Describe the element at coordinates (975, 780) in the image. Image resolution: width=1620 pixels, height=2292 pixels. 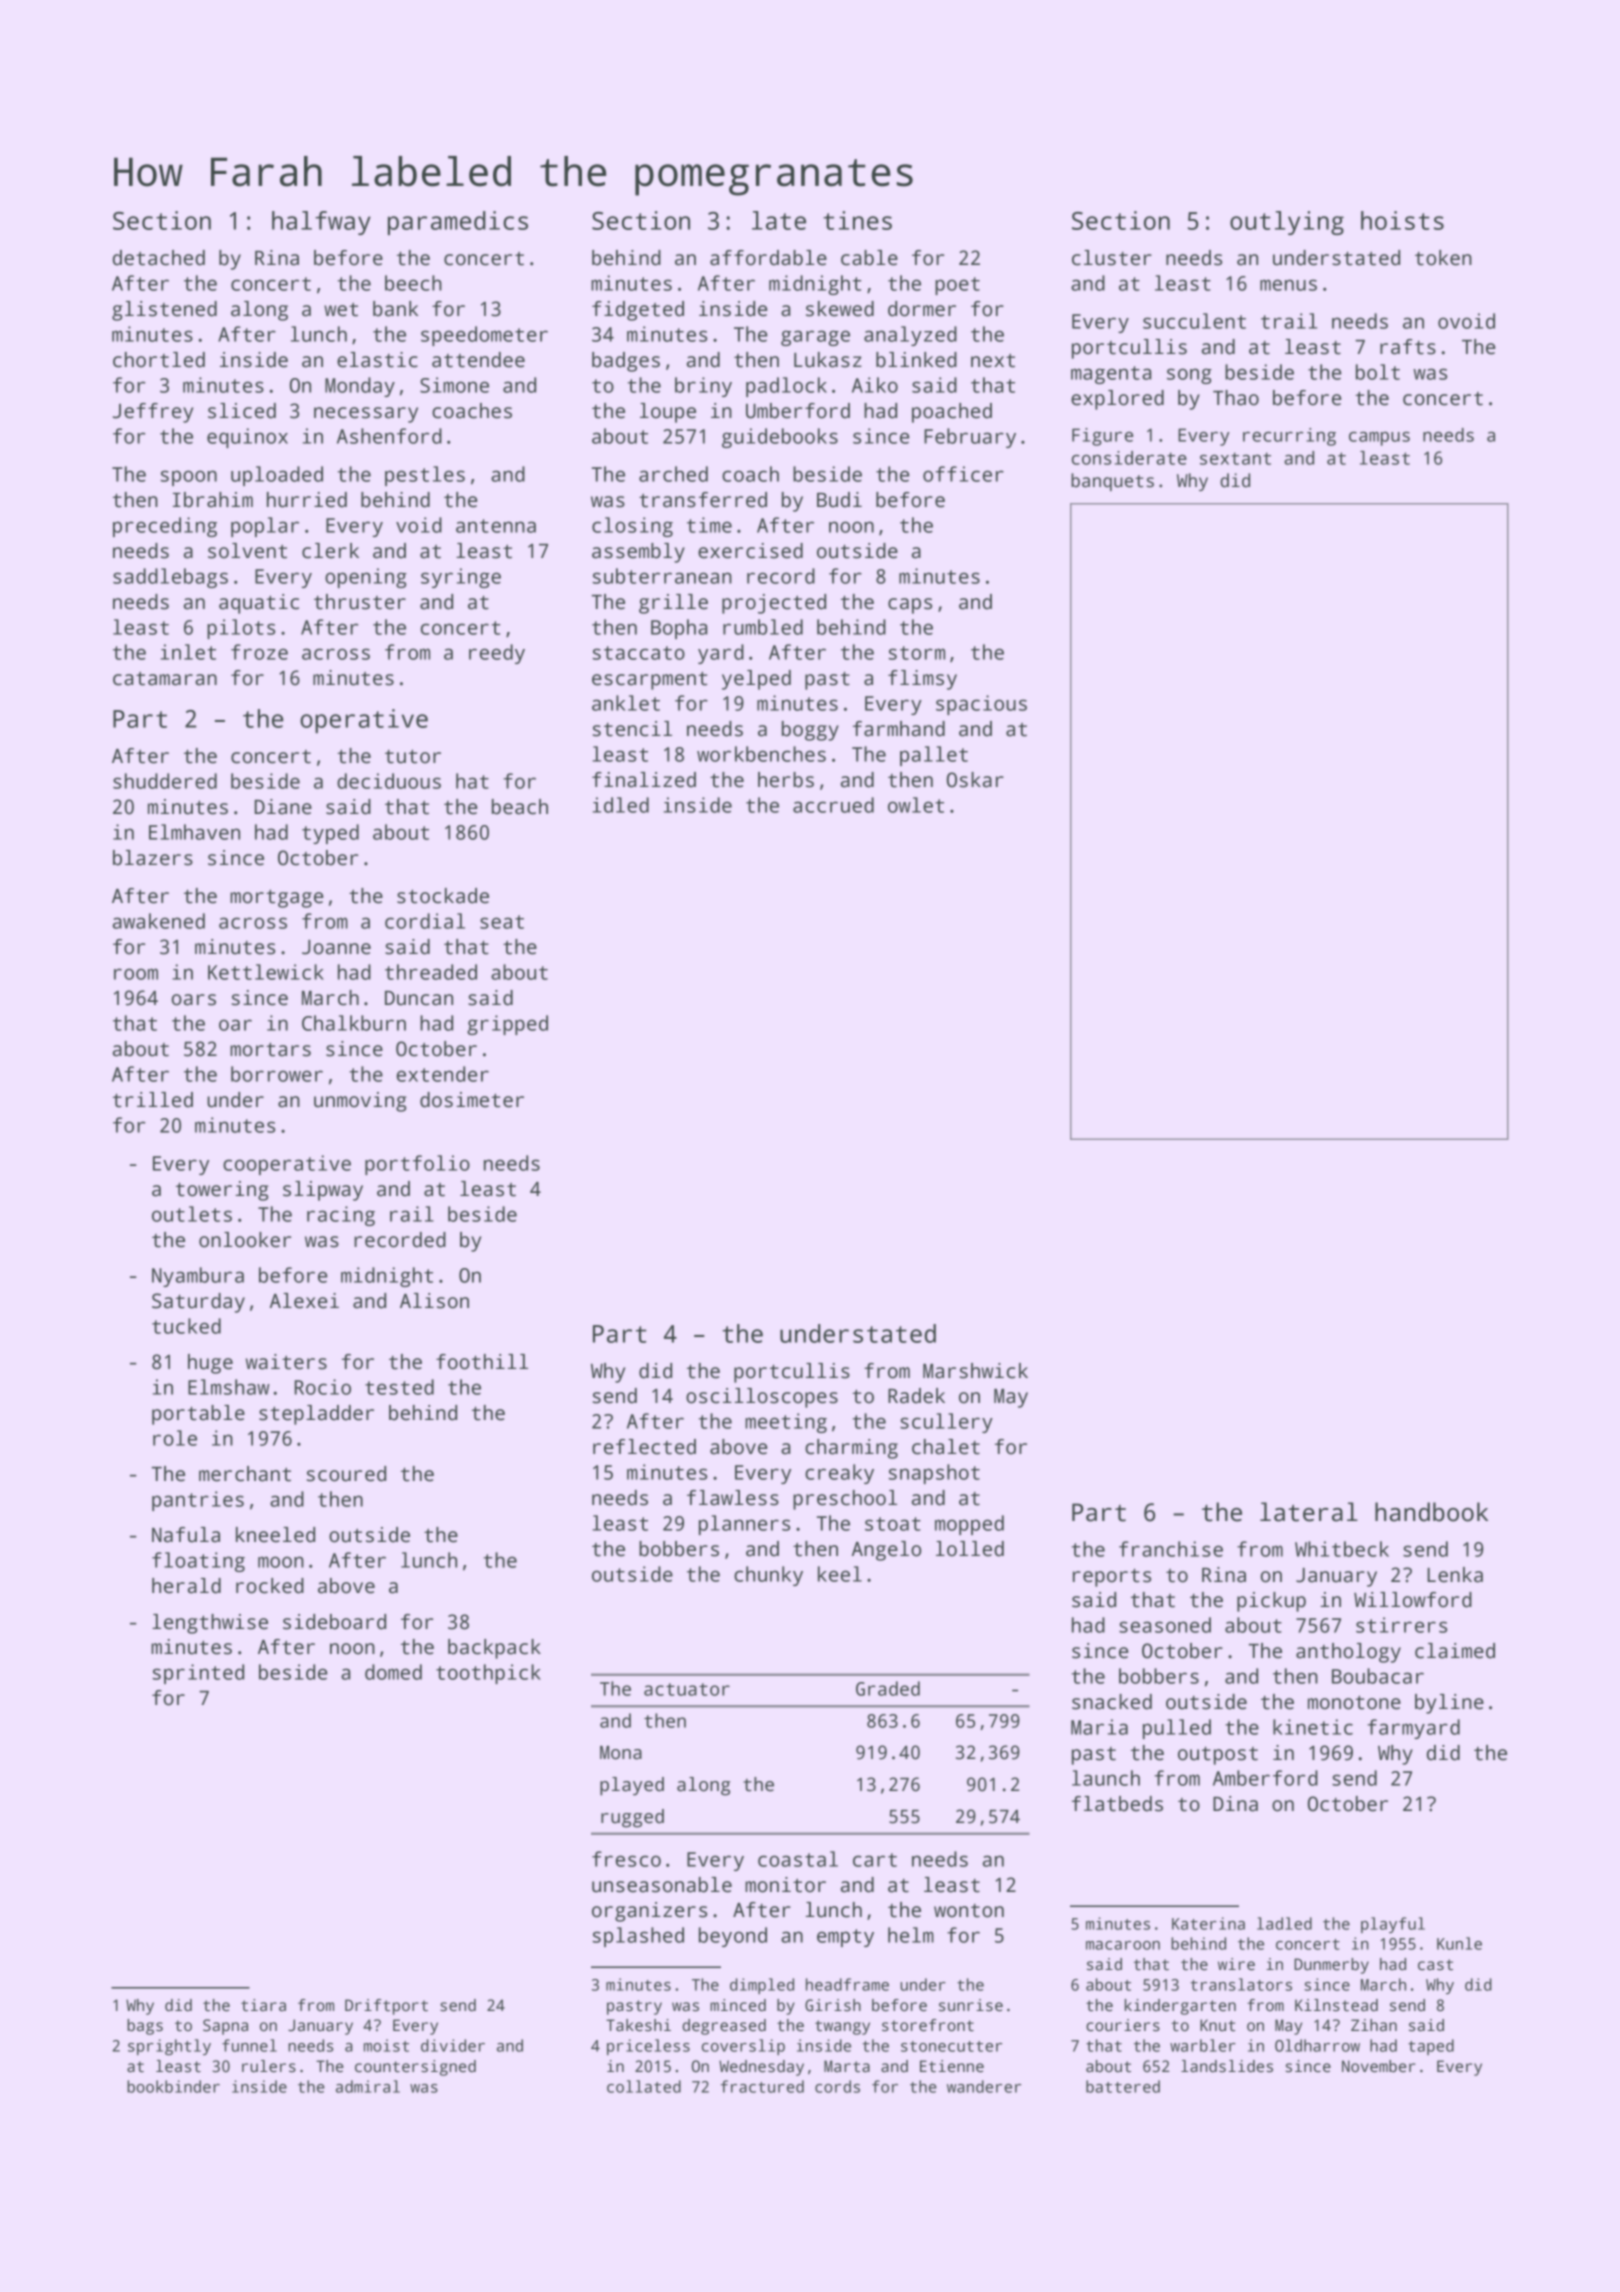
I see `Oskar` at that location.
